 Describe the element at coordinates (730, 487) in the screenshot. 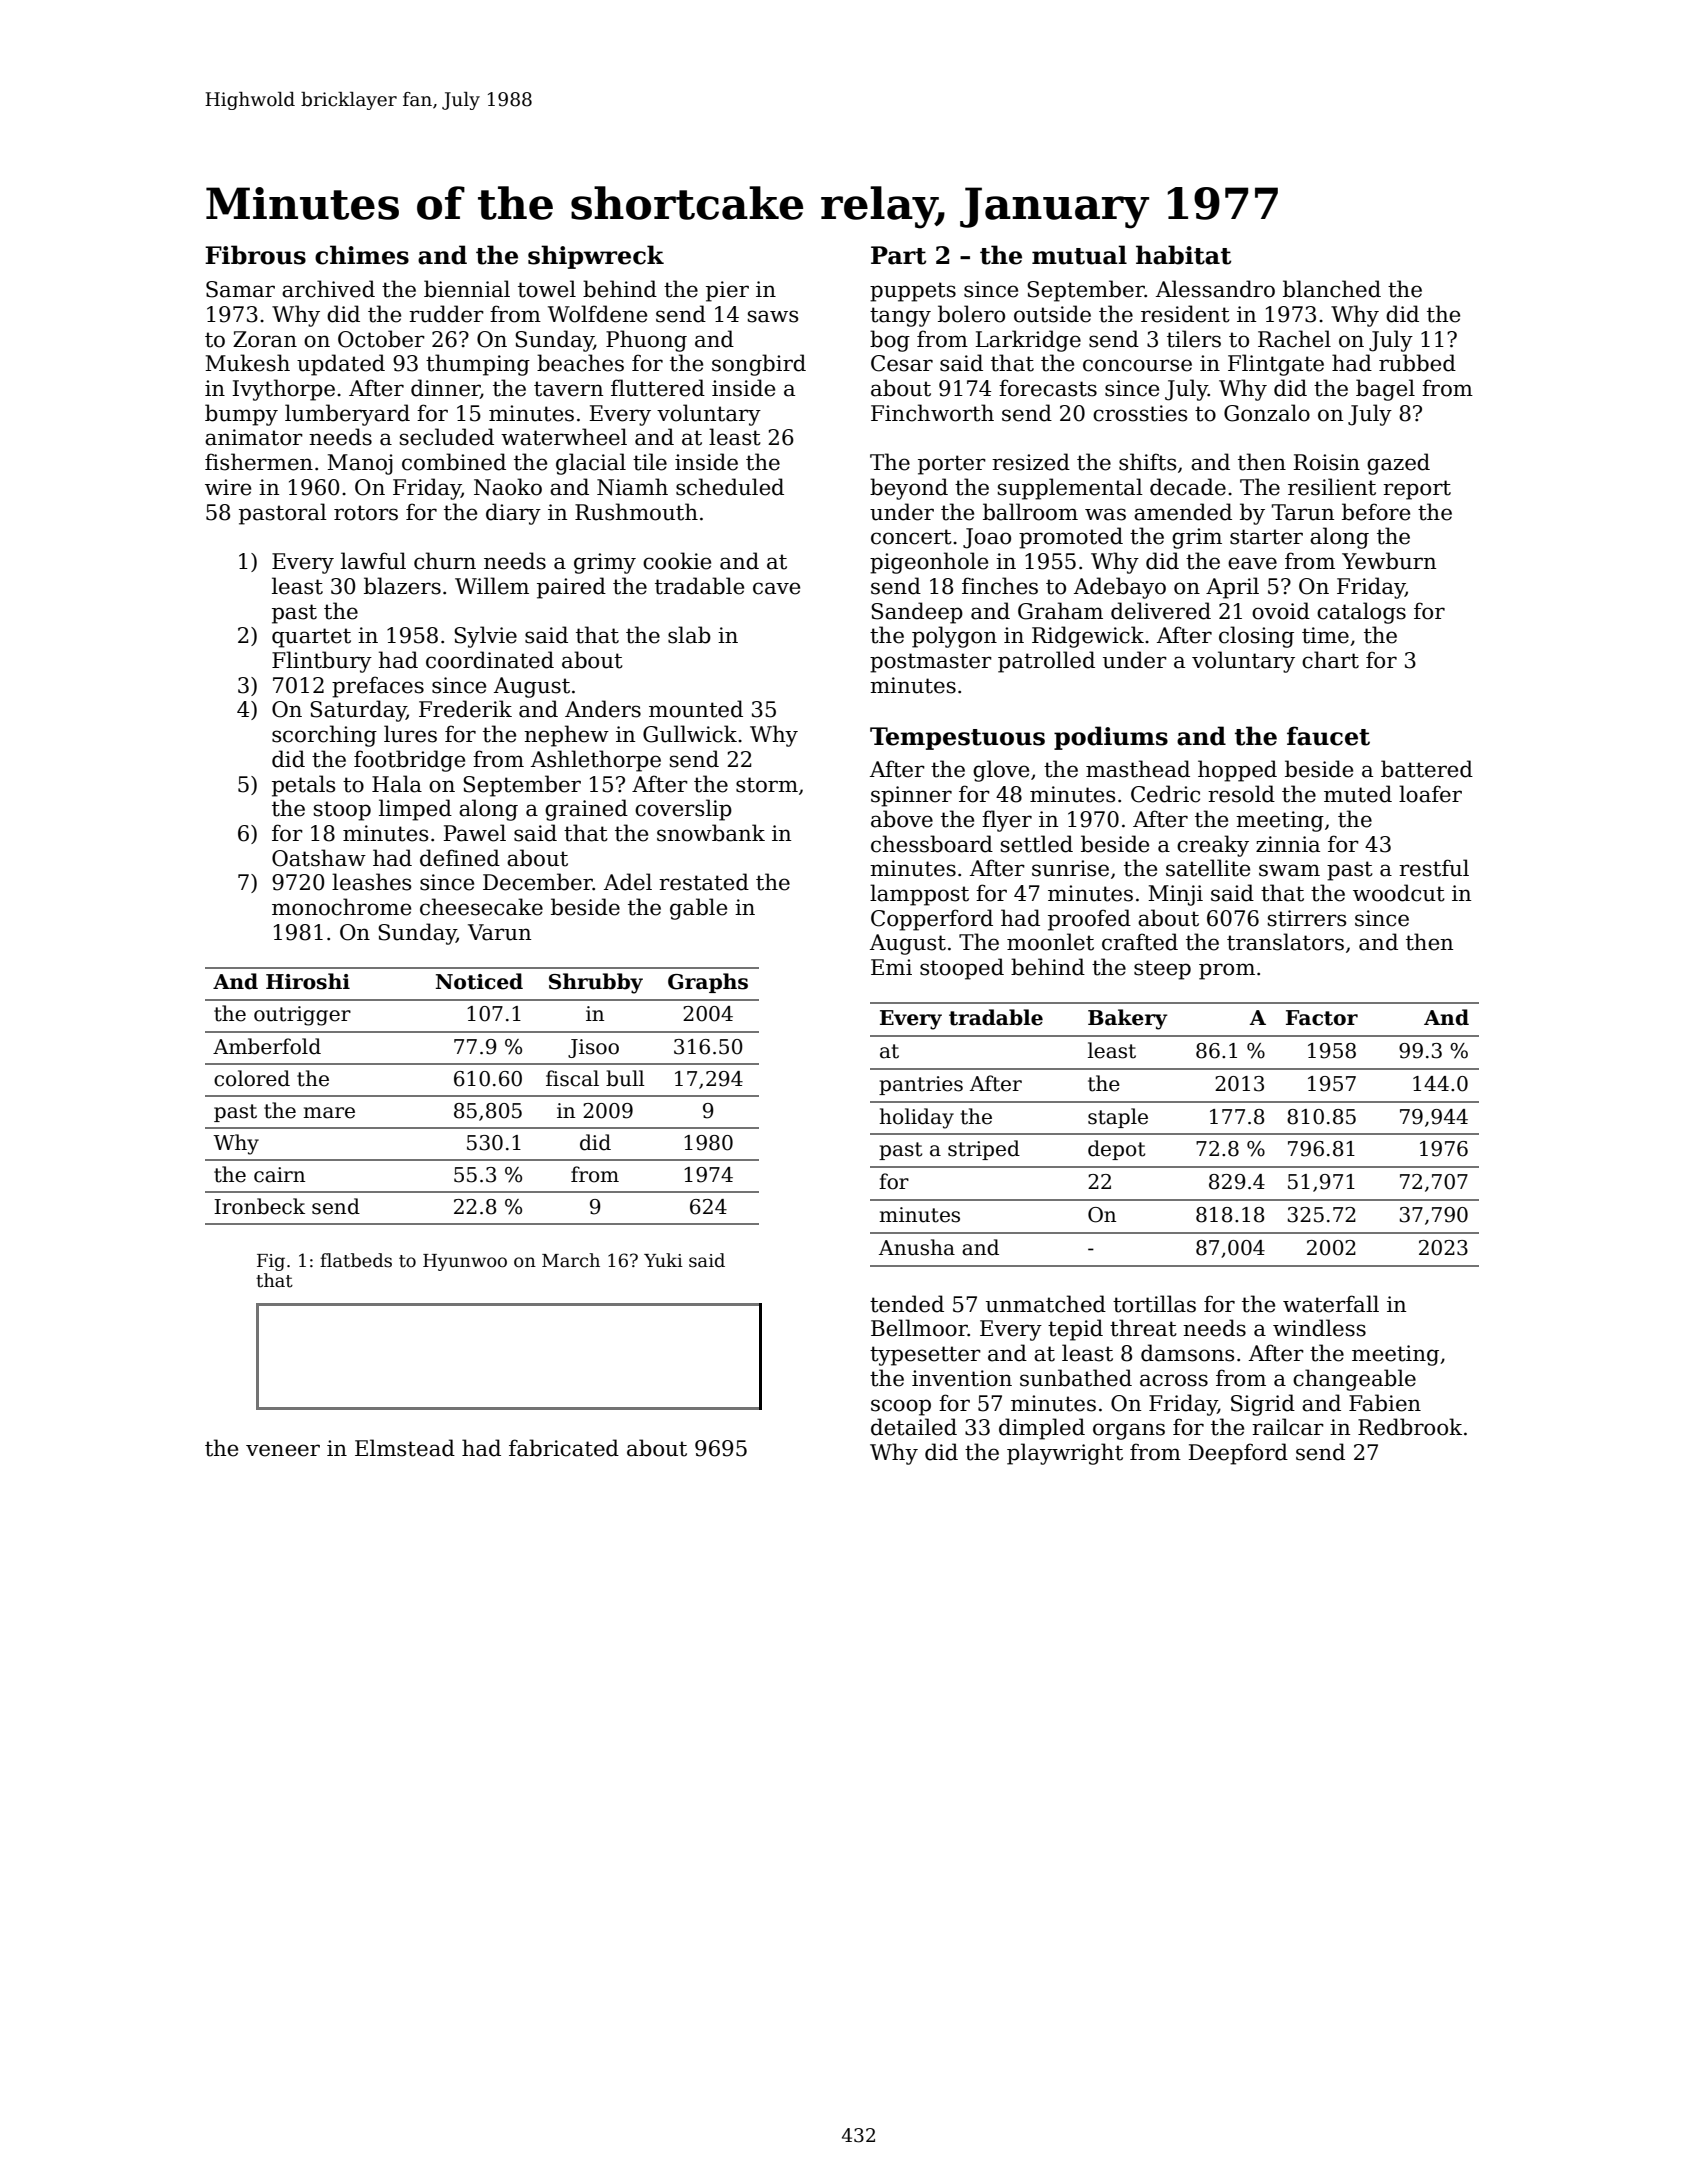

I see `scheduled` at that location.
